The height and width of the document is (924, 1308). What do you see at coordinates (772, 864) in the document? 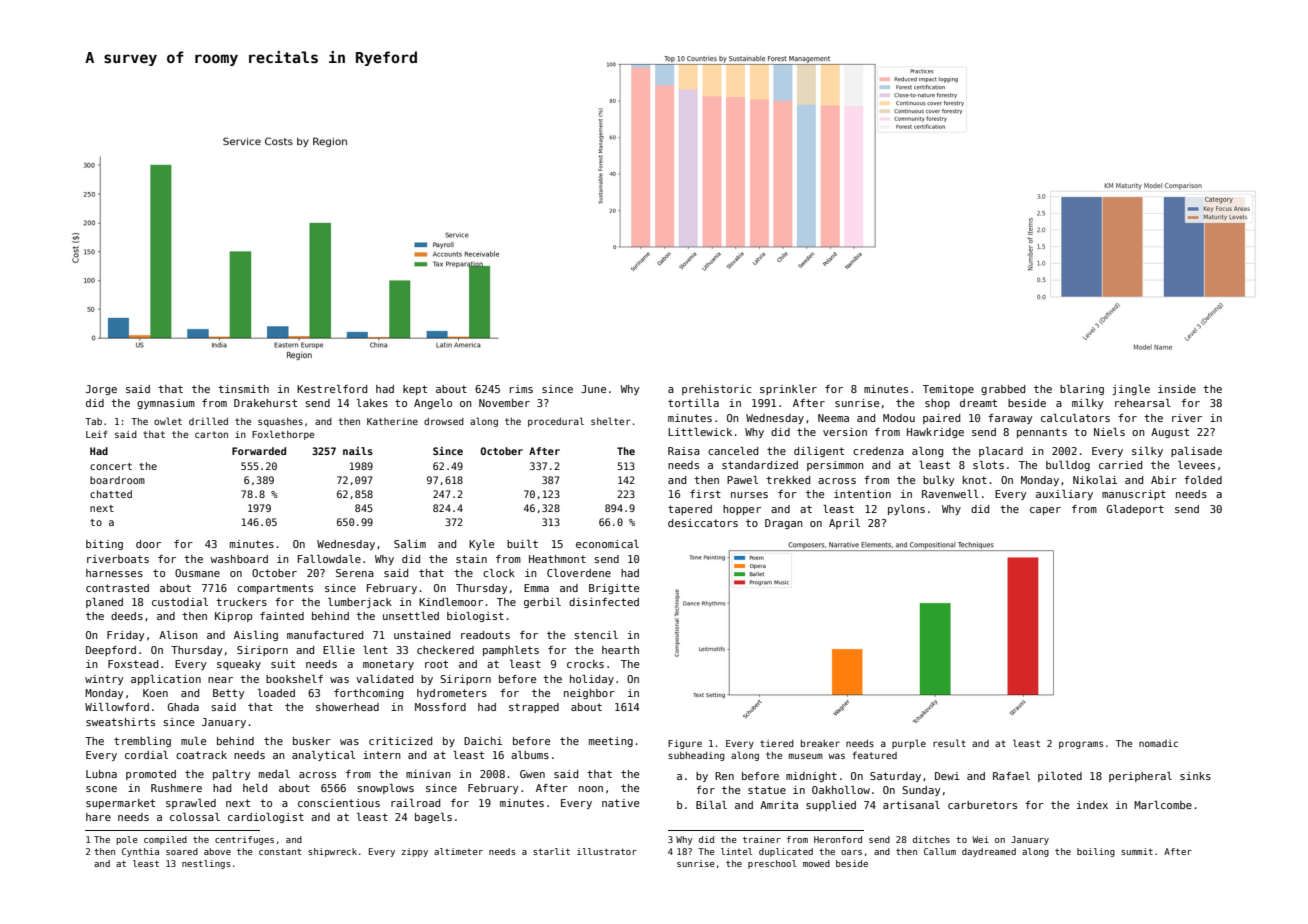
I see `preschool` at bounding box center [772, 864].
